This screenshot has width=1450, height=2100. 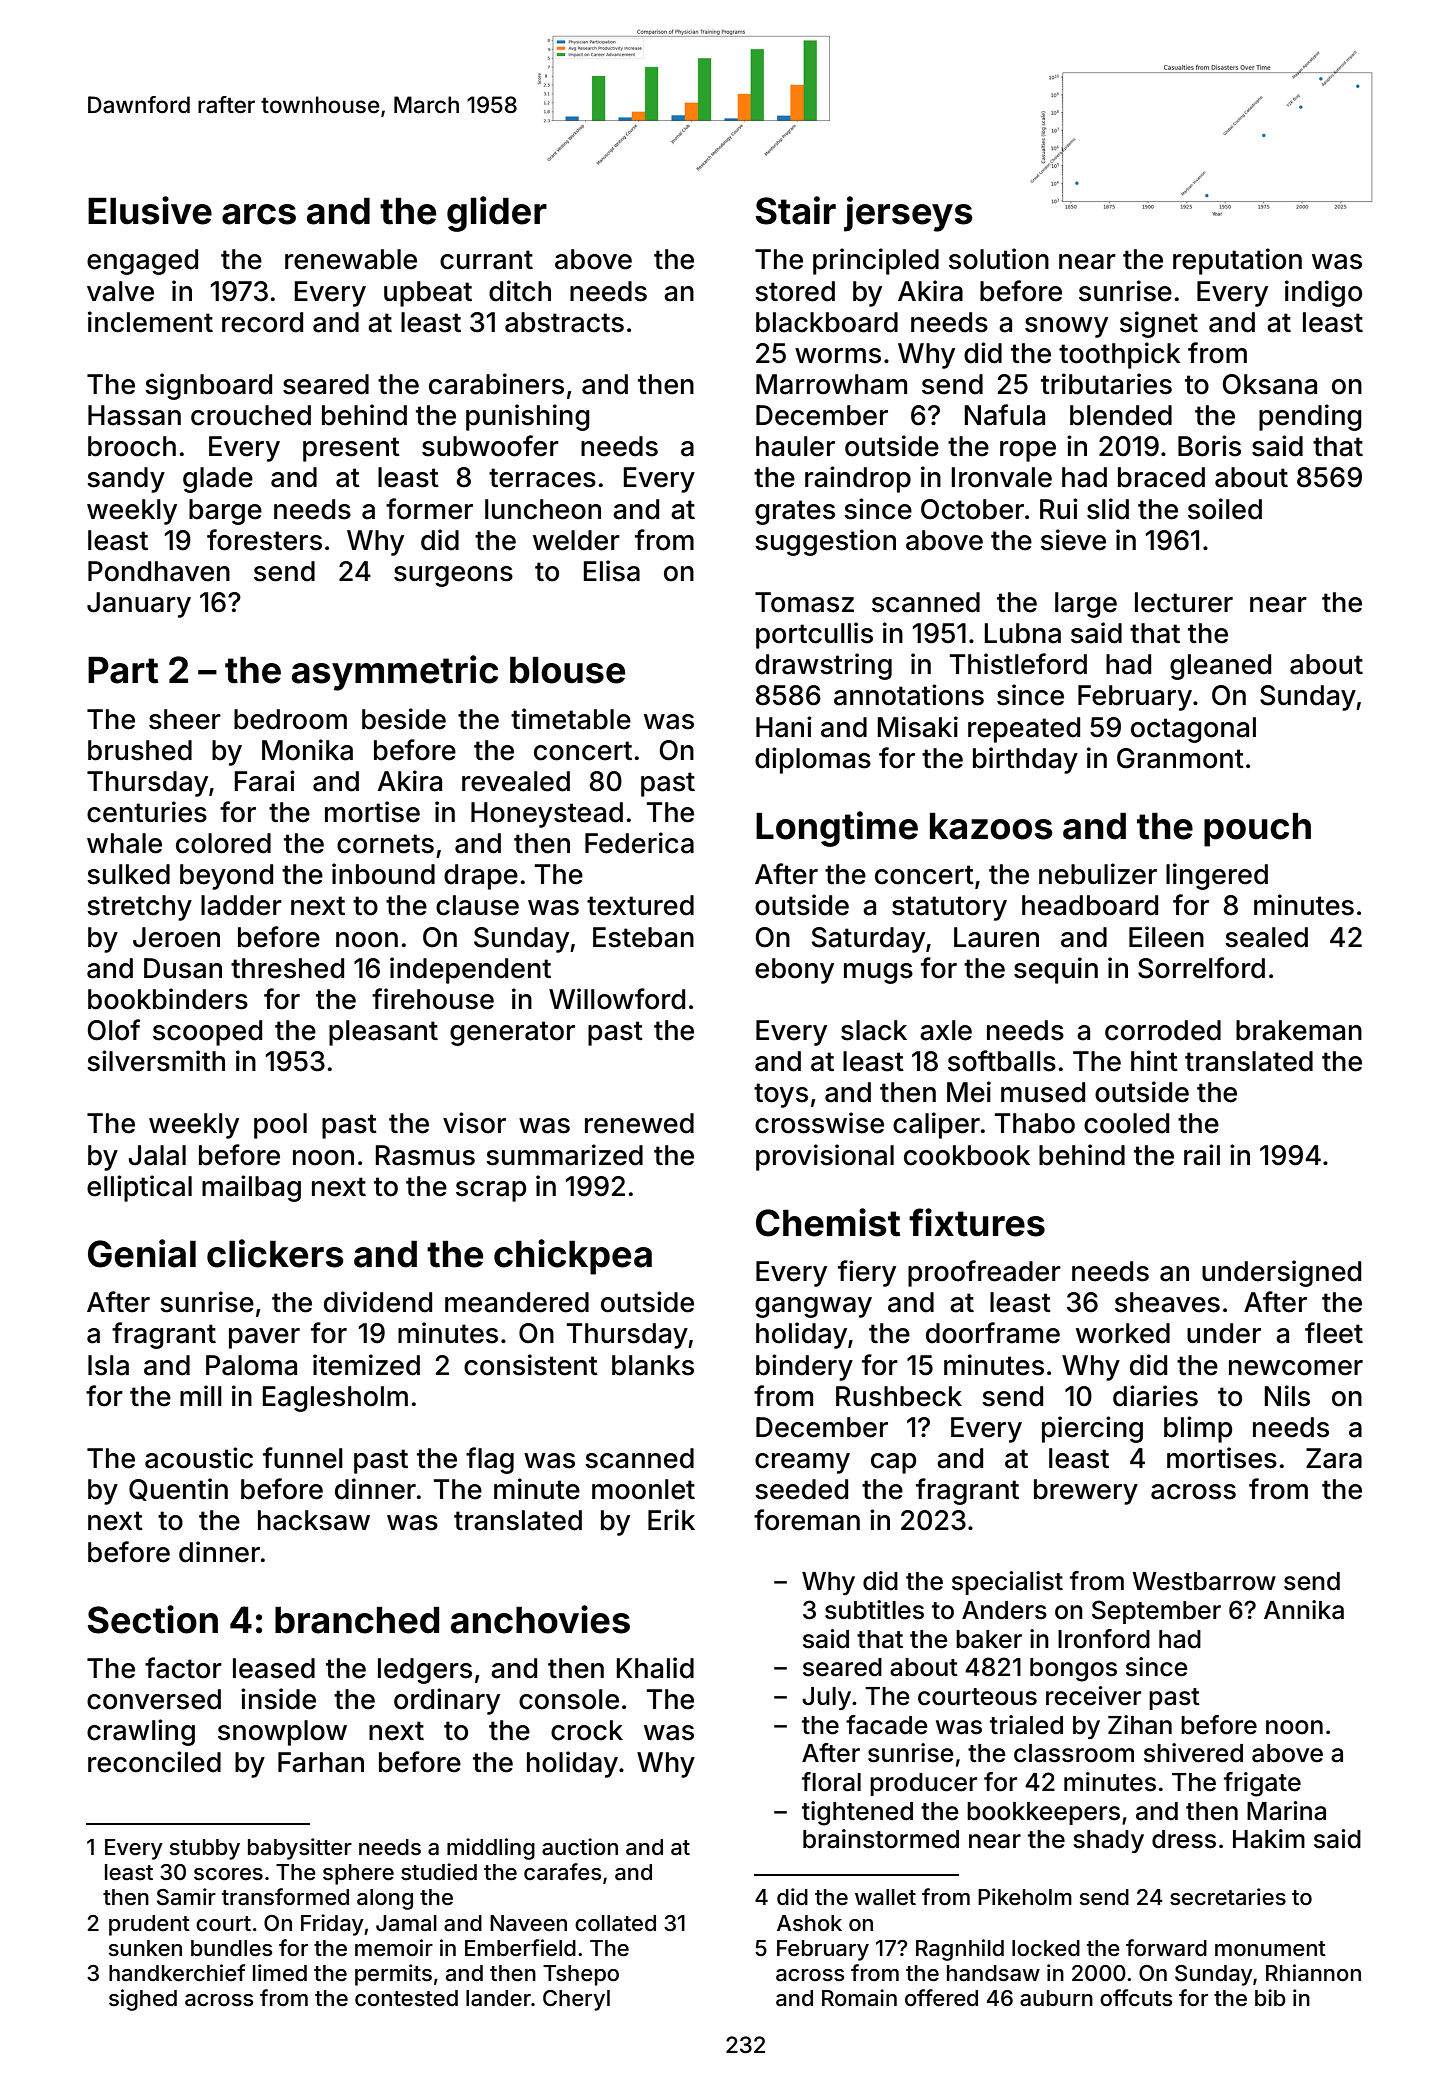 I want to click on Ragnhild, so click(x=960, y=1950).
